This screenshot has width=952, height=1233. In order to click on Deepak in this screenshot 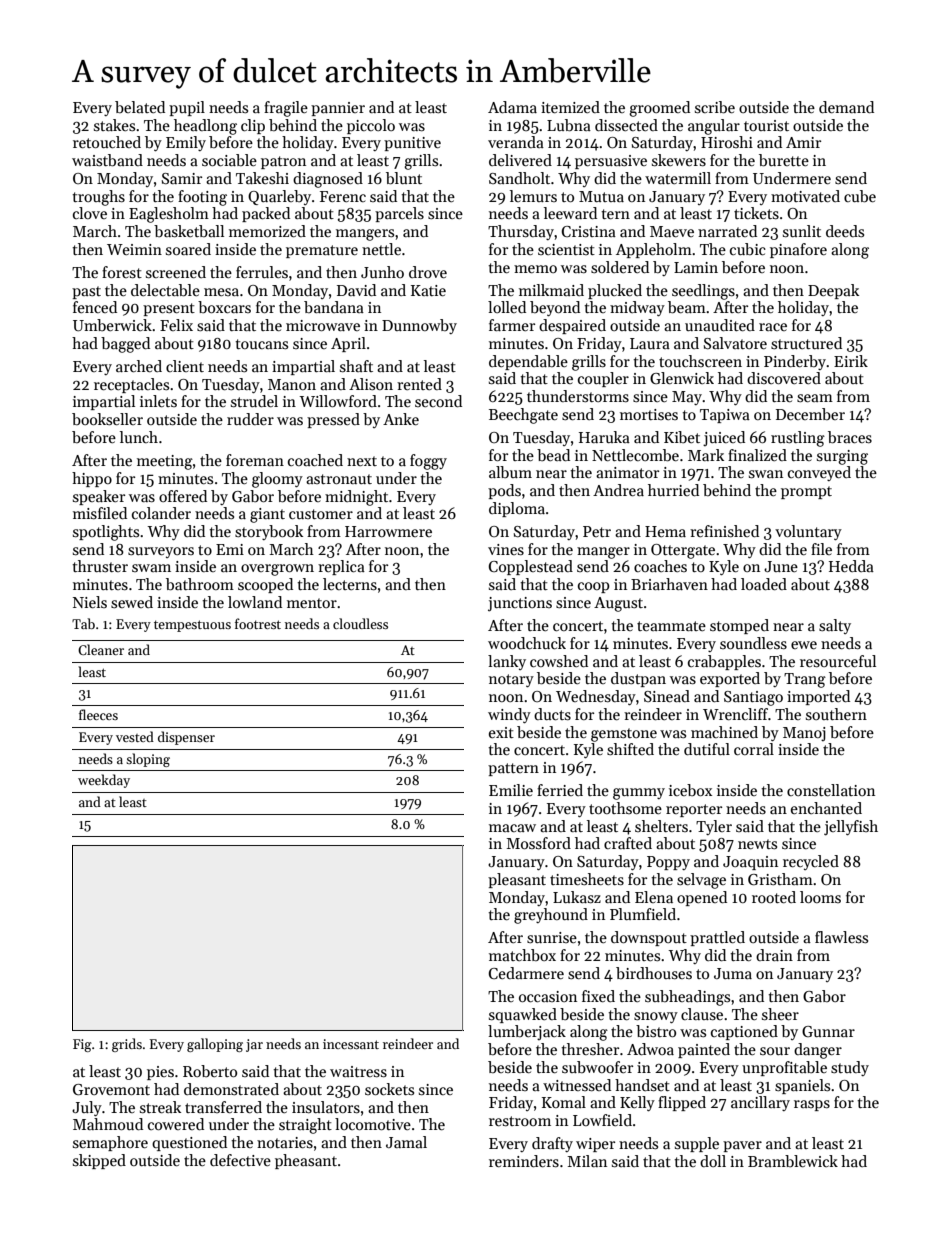, I will do `click(833, 291)`.
